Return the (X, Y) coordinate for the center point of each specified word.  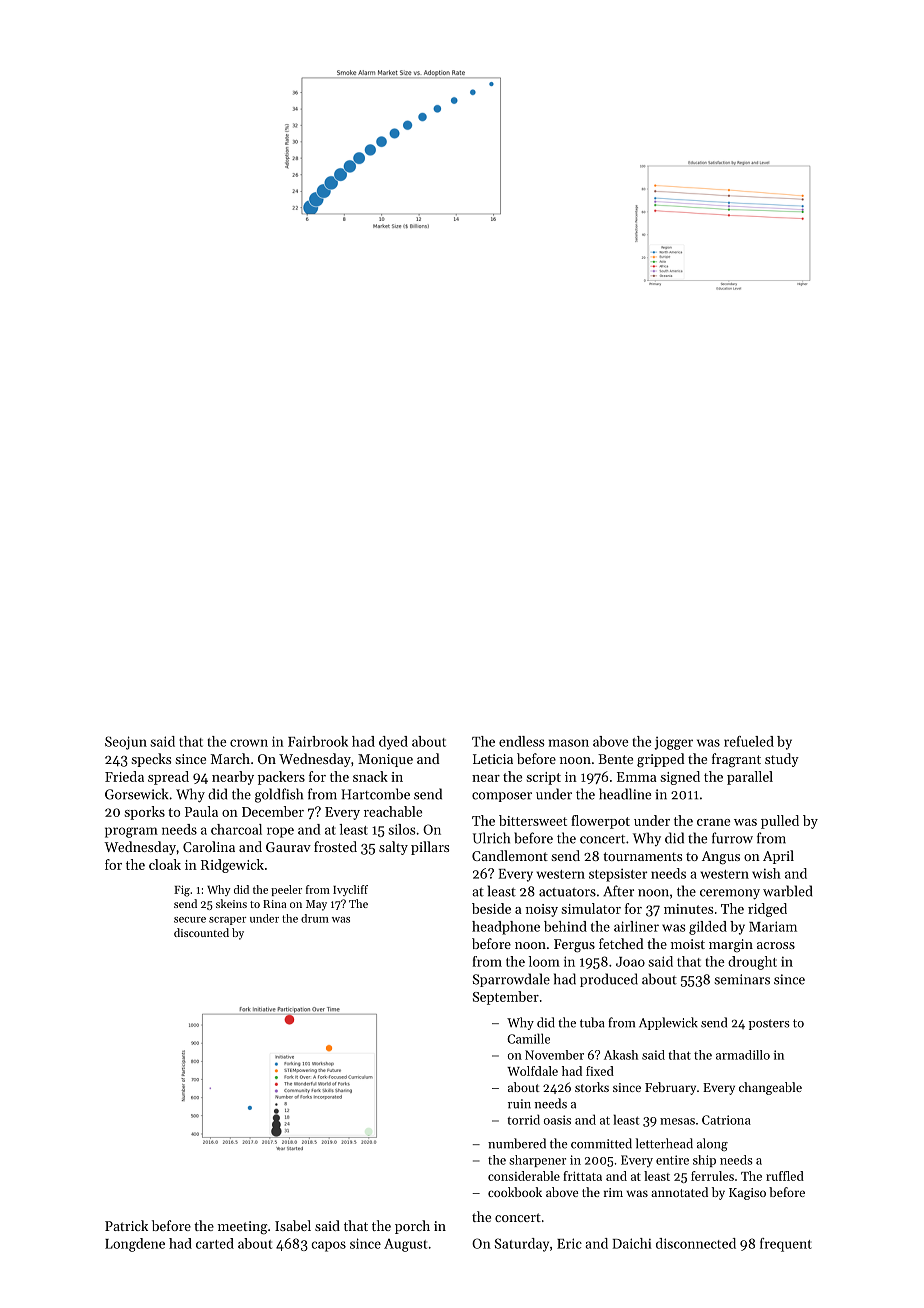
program (131, 832)
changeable (770, 1088)
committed (601, 1143)
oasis (557, 1120)
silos (402, 829)
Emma (637, 777)
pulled (780, 822)
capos (329, 1246)
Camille (528, 1038)
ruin (519, 1104)
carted (215, 1243)
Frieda (124, 776)
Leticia (493, 759)
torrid (523, 1119)
